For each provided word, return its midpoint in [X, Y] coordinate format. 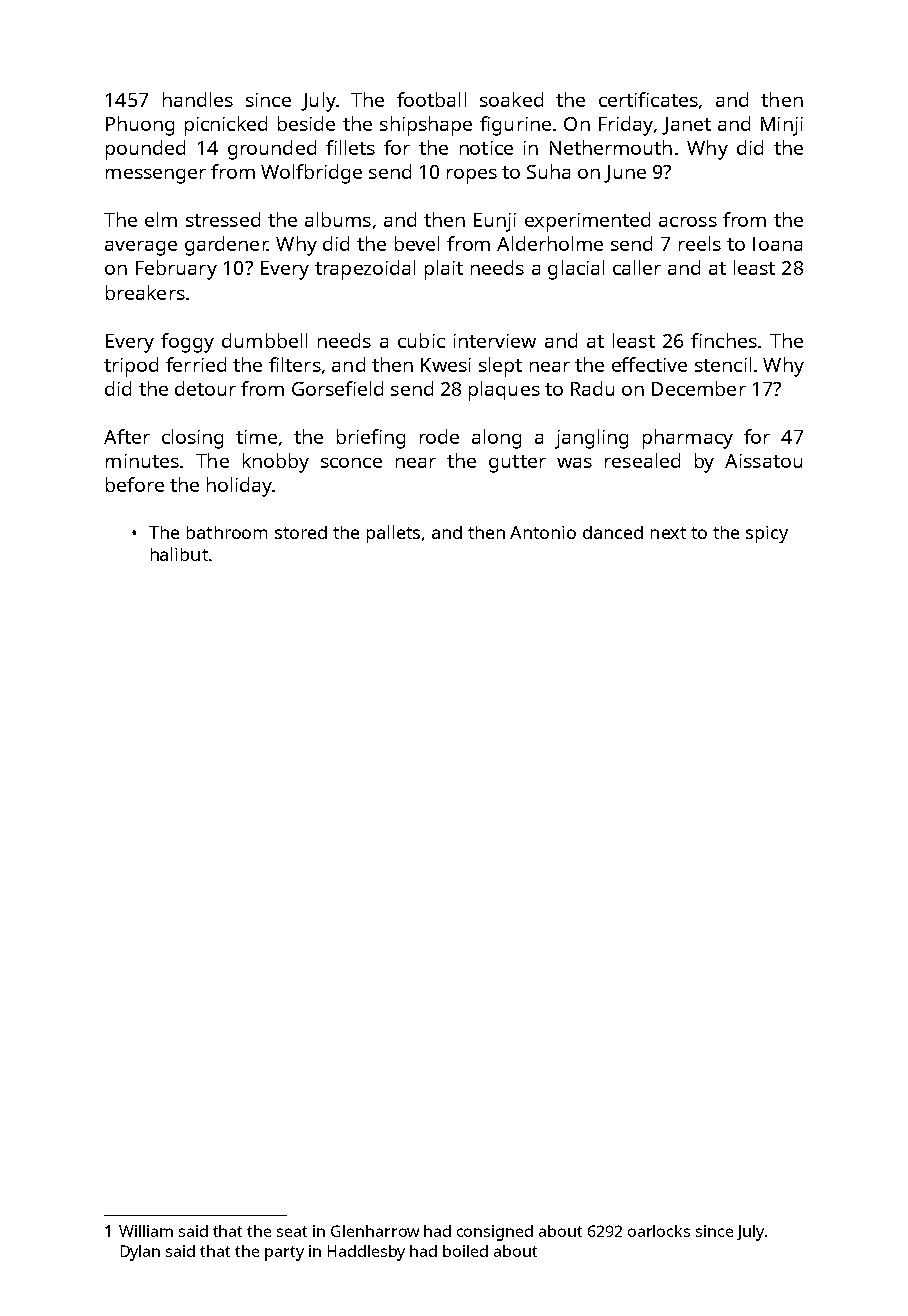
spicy [767, 534]
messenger [156, 176]
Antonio [543, 532]
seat [292, 1231]
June [625, 174]
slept [500, 367]
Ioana [777, 244]
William [146, 1231]
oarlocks [659, 1231]
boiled [465, 1251]
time [256, 437]
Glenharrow [375, 1231]
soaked [511, 99]
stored [301, 532]
